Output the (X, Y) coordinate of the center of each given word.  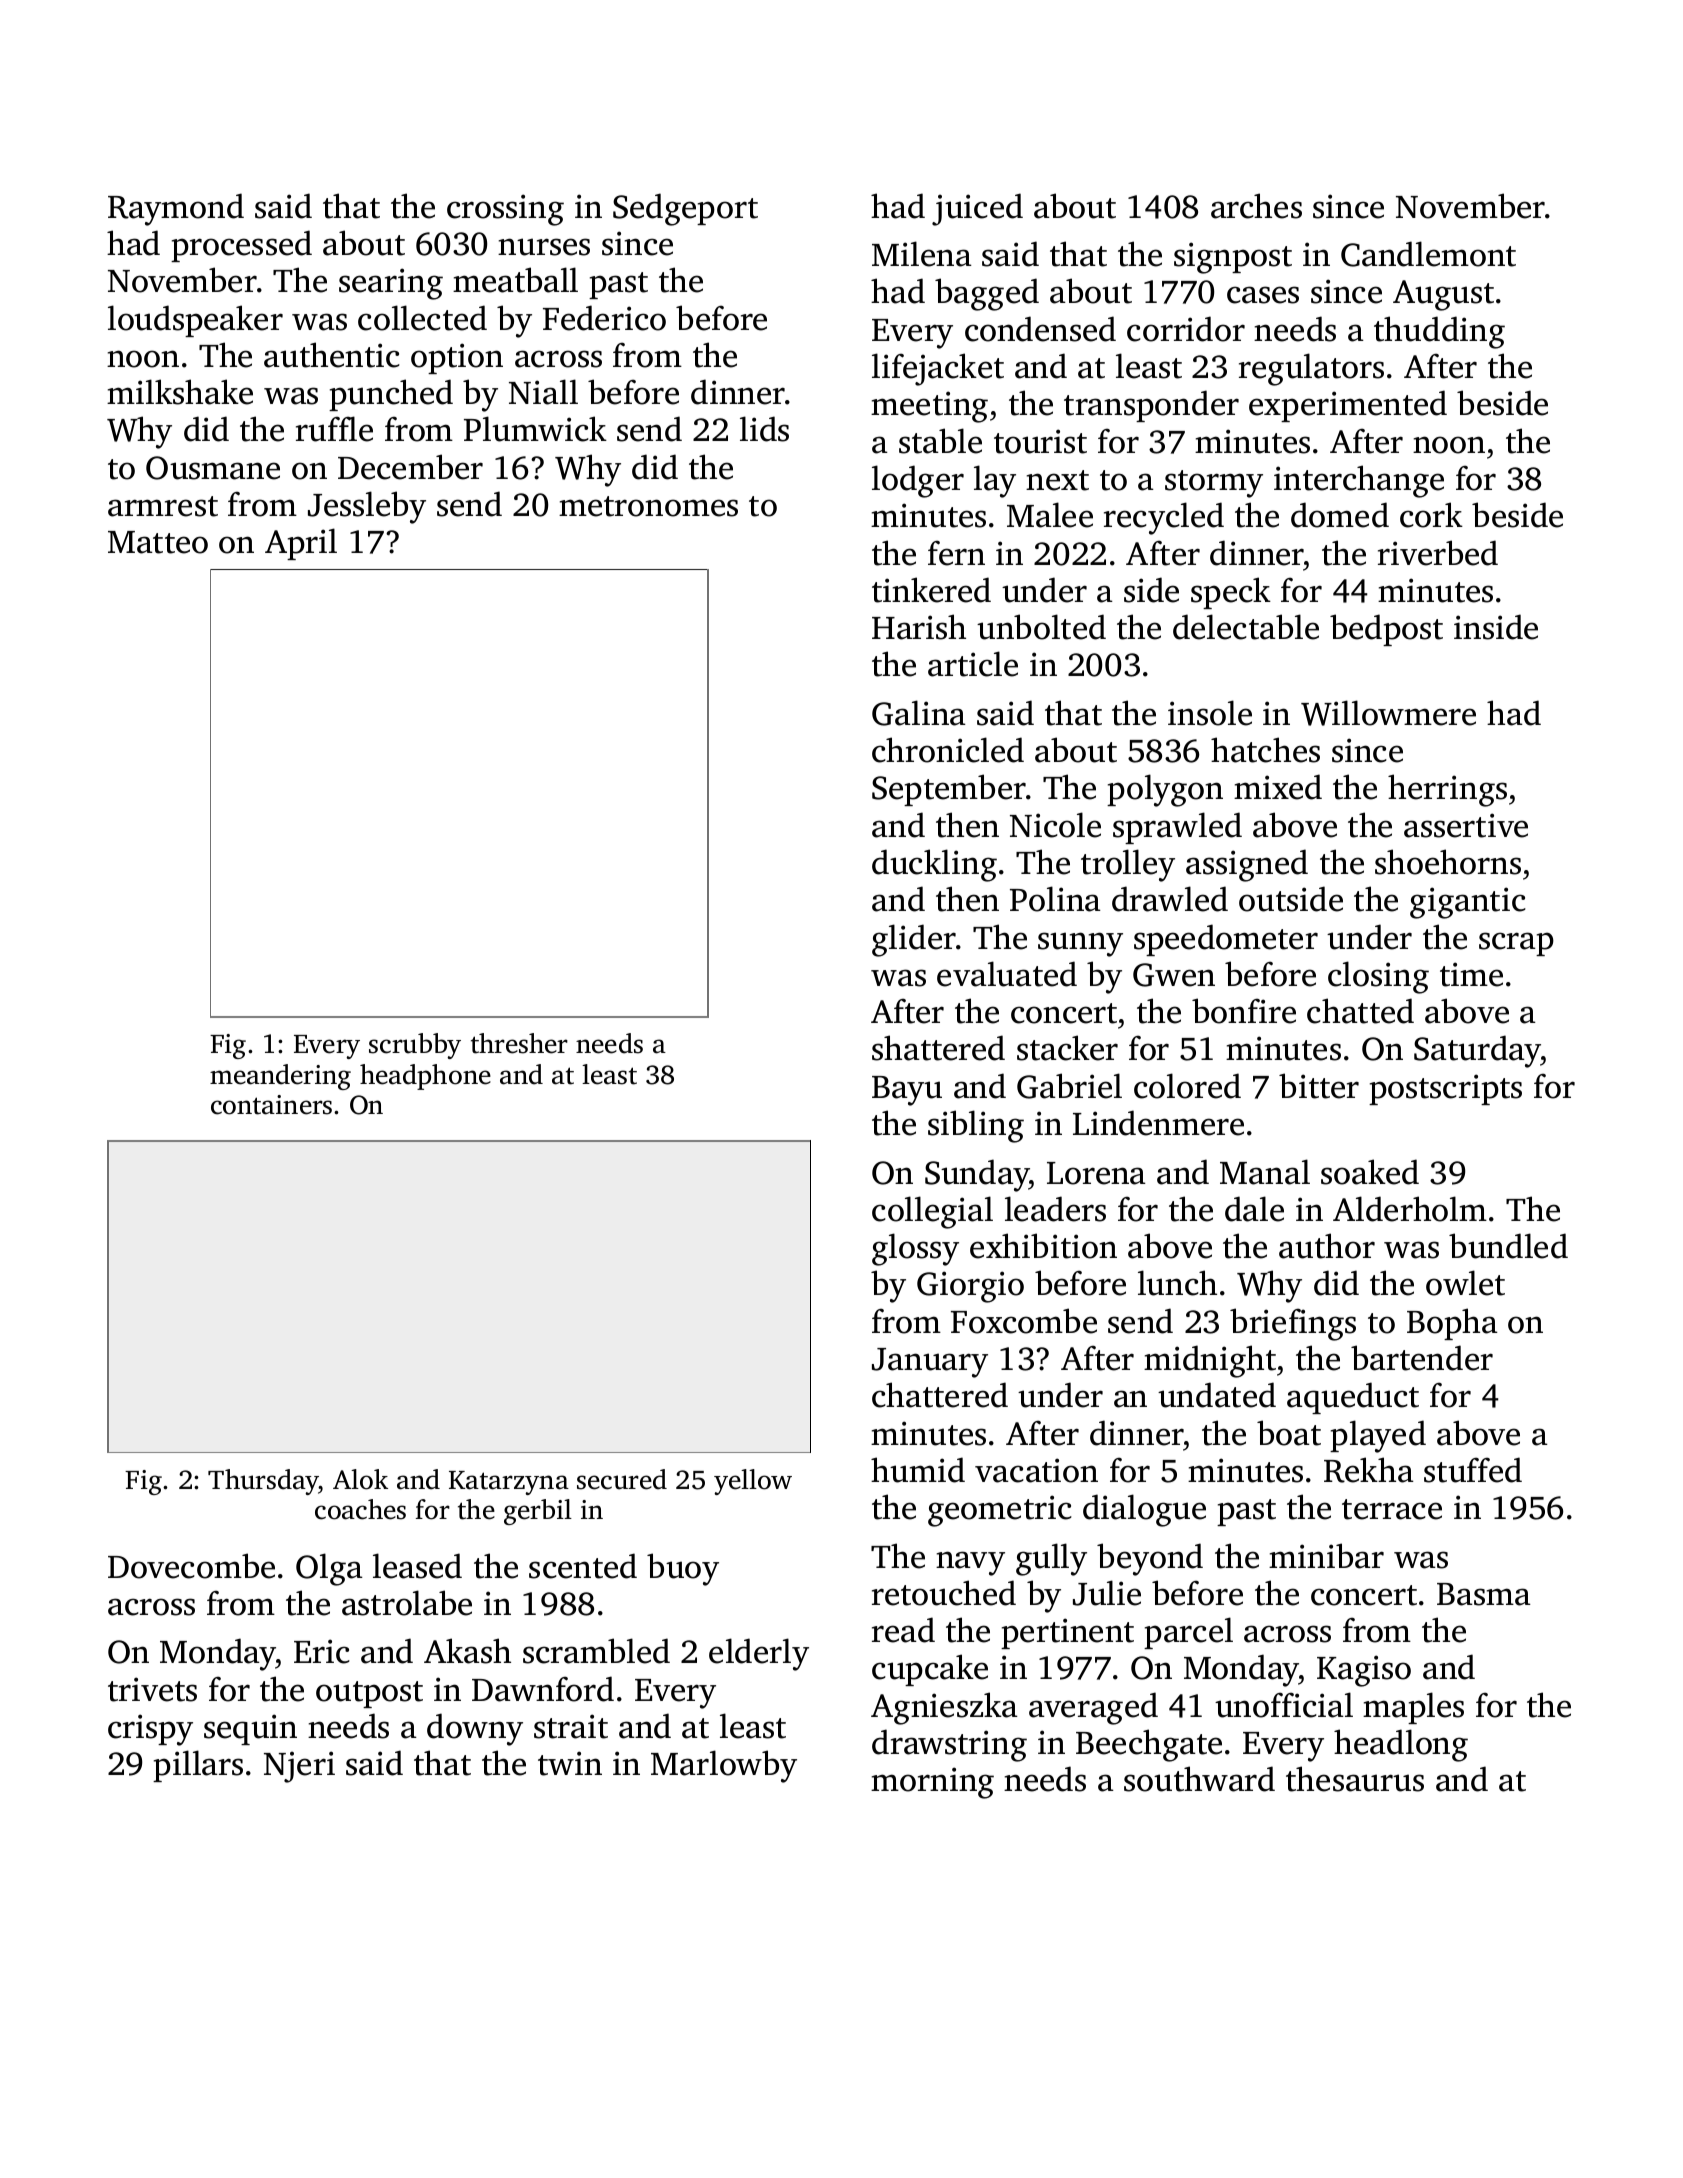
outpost (369, 1694)
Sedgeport (685, 209)
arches (1256, 206)
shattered (938, 1048)
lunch (1177, 1283)
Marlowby (724, 1766)
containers (271, 1105)
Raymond (176, 209)
